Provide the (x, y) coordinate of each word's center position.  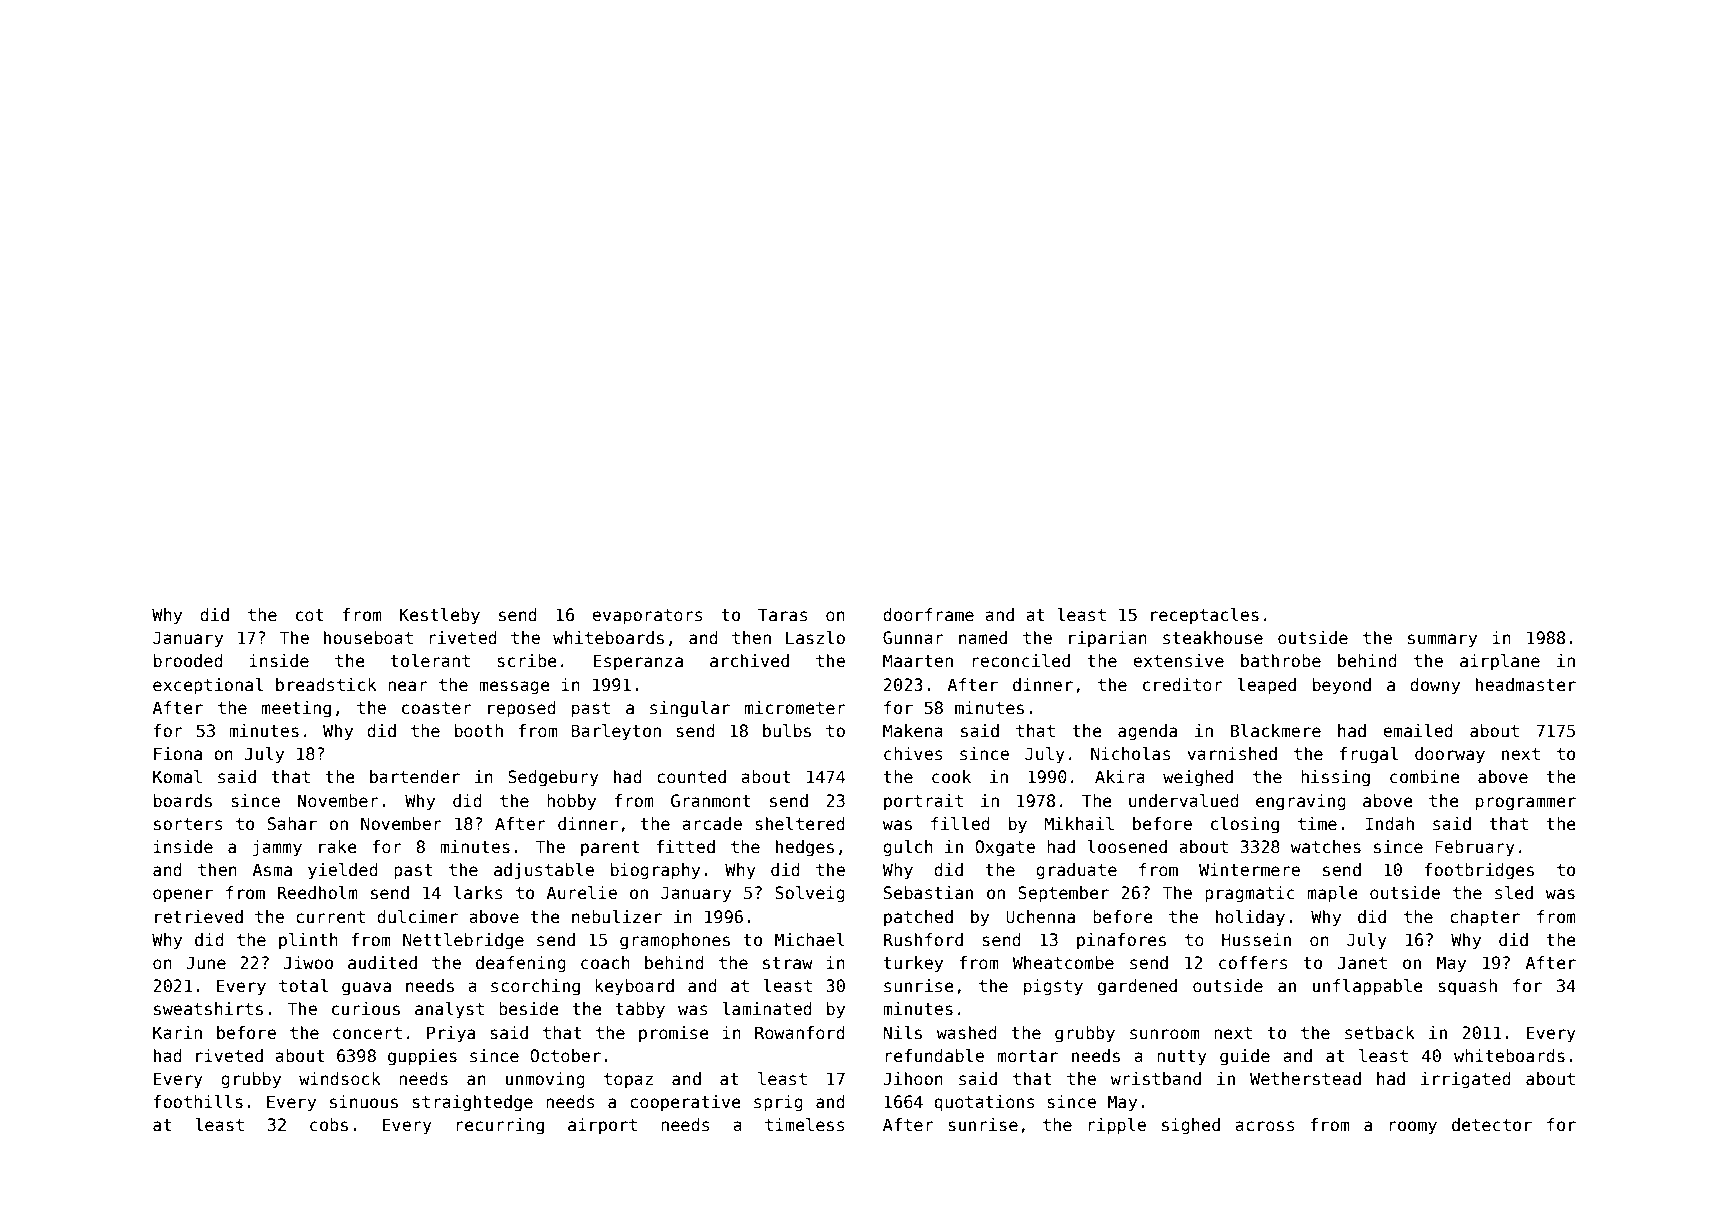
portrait (923, 802)
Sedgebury (553, 778)
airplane (1500, 662)
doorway (1450, 755)
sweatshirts (208, 1009)
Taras (783, 615)
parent (610, 849)
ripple (1117, 1126)
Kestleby (440, 616)
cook (951, 777)
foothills (198, 1102)
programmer (1526, 804)
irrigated (1466, 1080)
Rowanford (800, 1033)
